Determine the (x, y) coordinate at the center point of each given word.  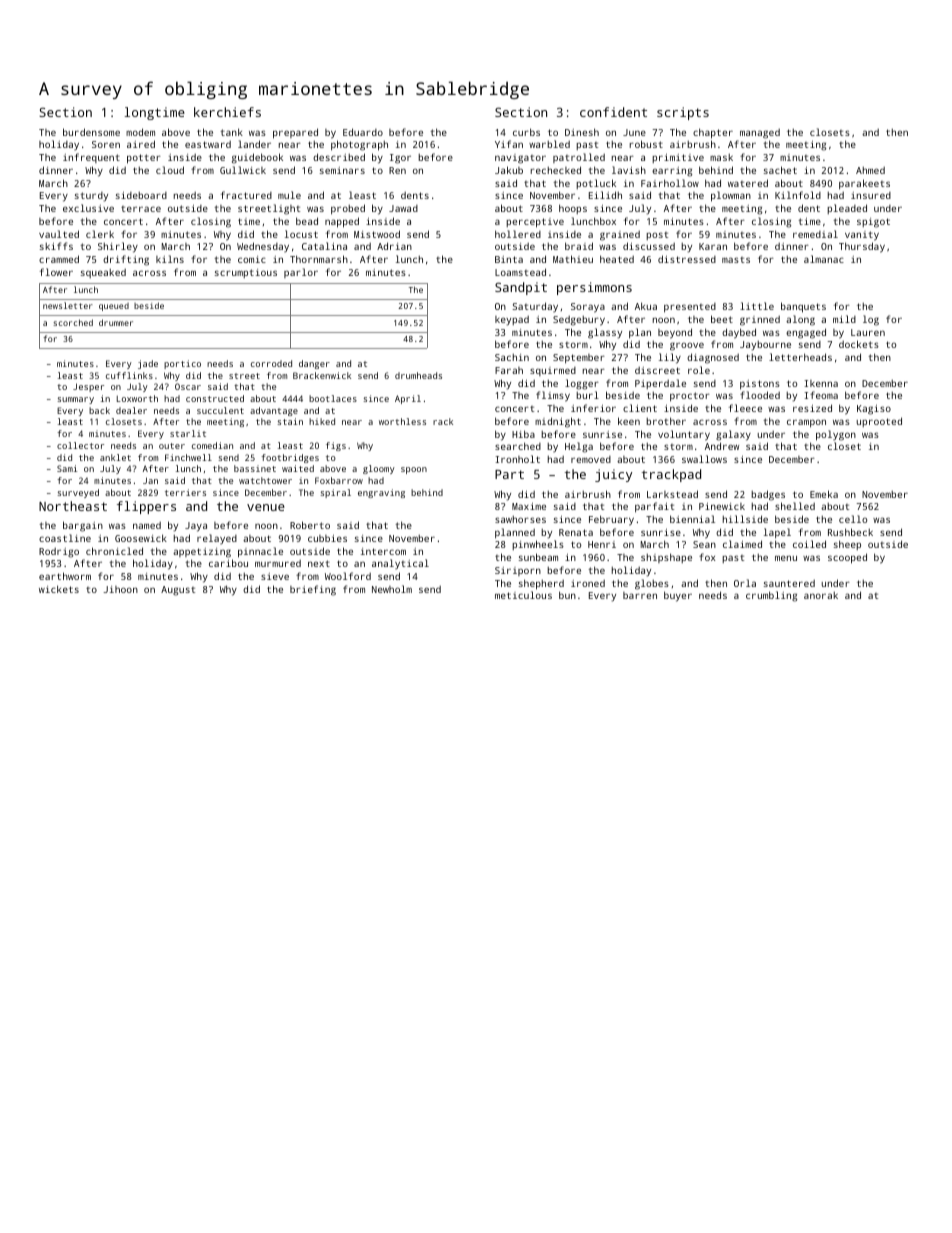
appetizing (202, 553)
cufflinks (129, 375)
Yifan (509, 144)
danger (314, 364)
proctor (690, 397)
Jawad (403, 208)
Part (509, 474)
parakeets (864, 184)
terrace (141, 209)
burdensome (91, 132)
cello (853, 519)
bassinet (255, 468)
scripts (683, 113)
